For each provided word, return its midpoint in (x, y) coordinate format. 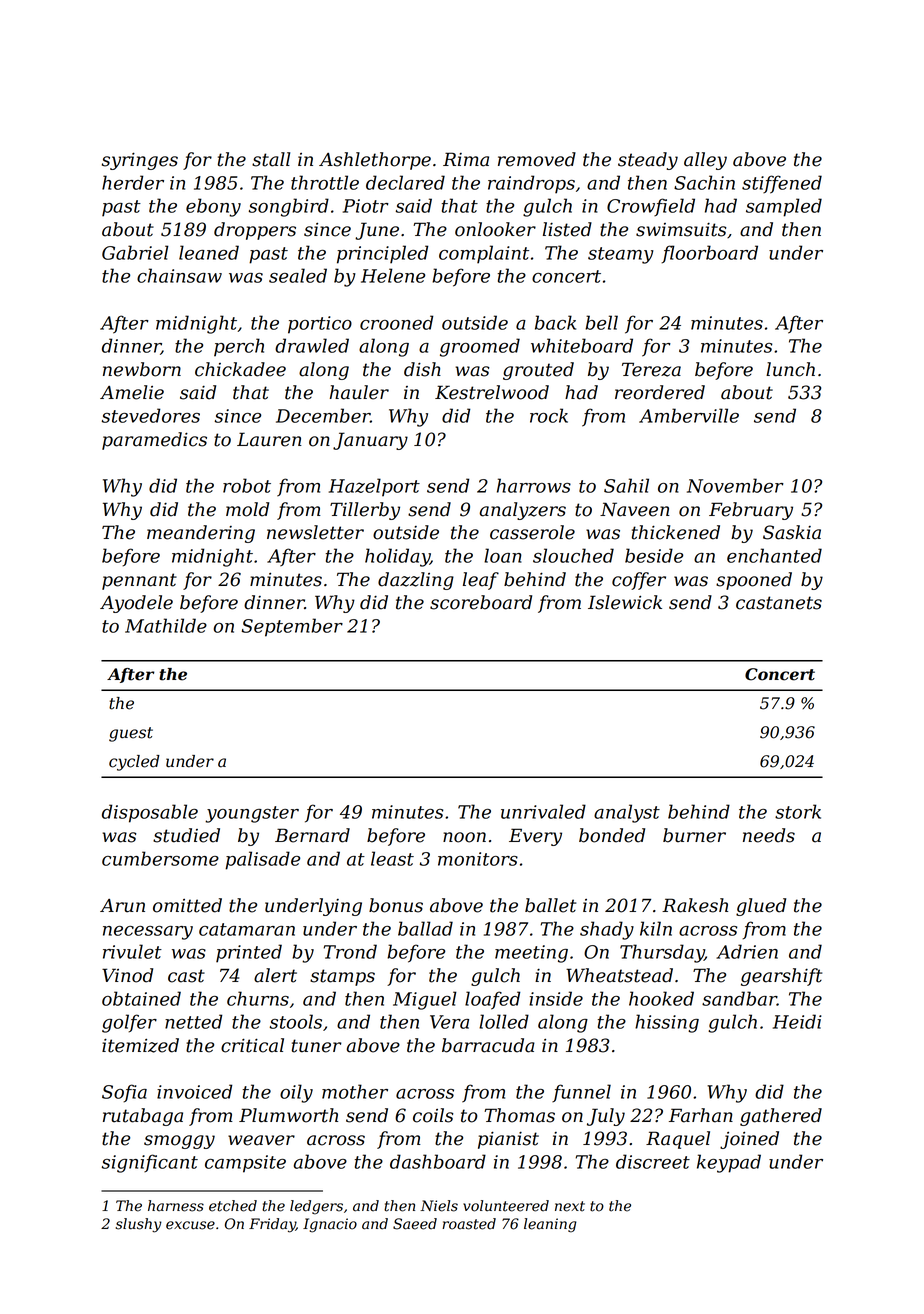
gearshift (781, 977)
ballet (550, 905)
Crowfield (651, 207)
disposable (150, 813)
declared (405, 182)
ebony (213, 207)
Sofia (124, 1093)
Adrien (747, 951)
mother (355, 1091)
